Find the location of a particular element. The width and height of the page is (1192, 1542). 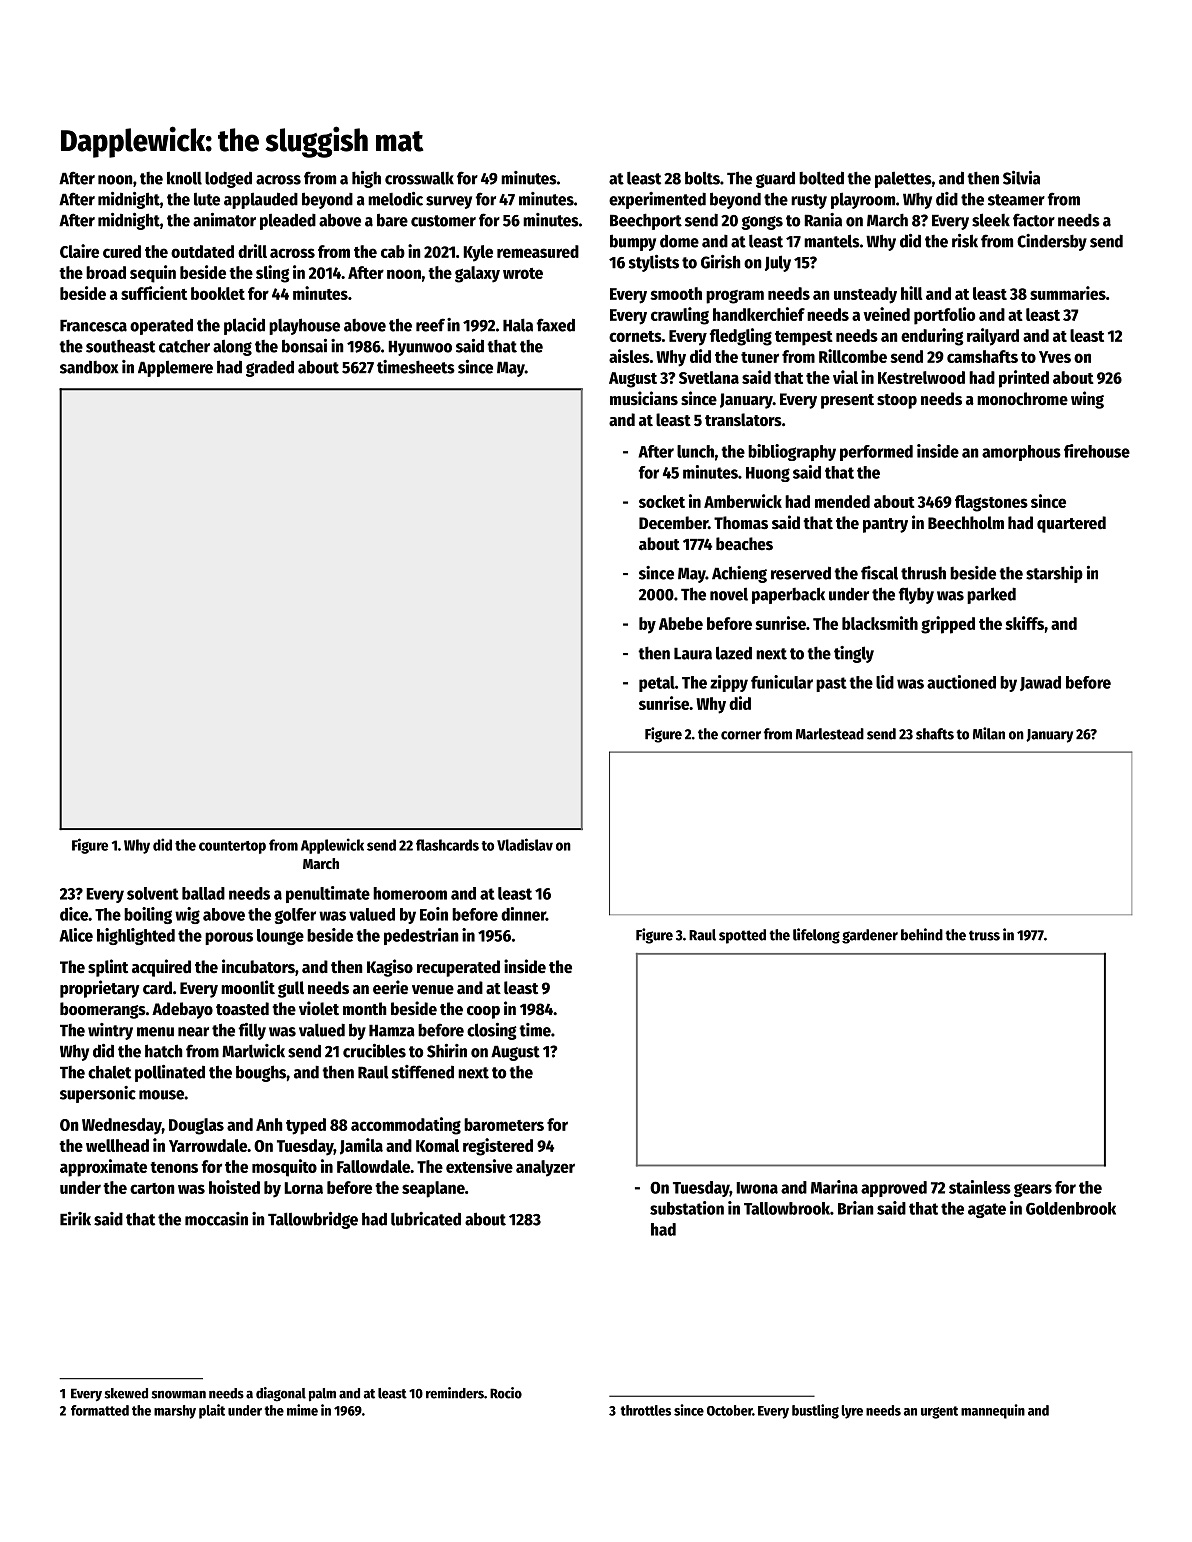

Girish is located at coordinates (721, 262).
